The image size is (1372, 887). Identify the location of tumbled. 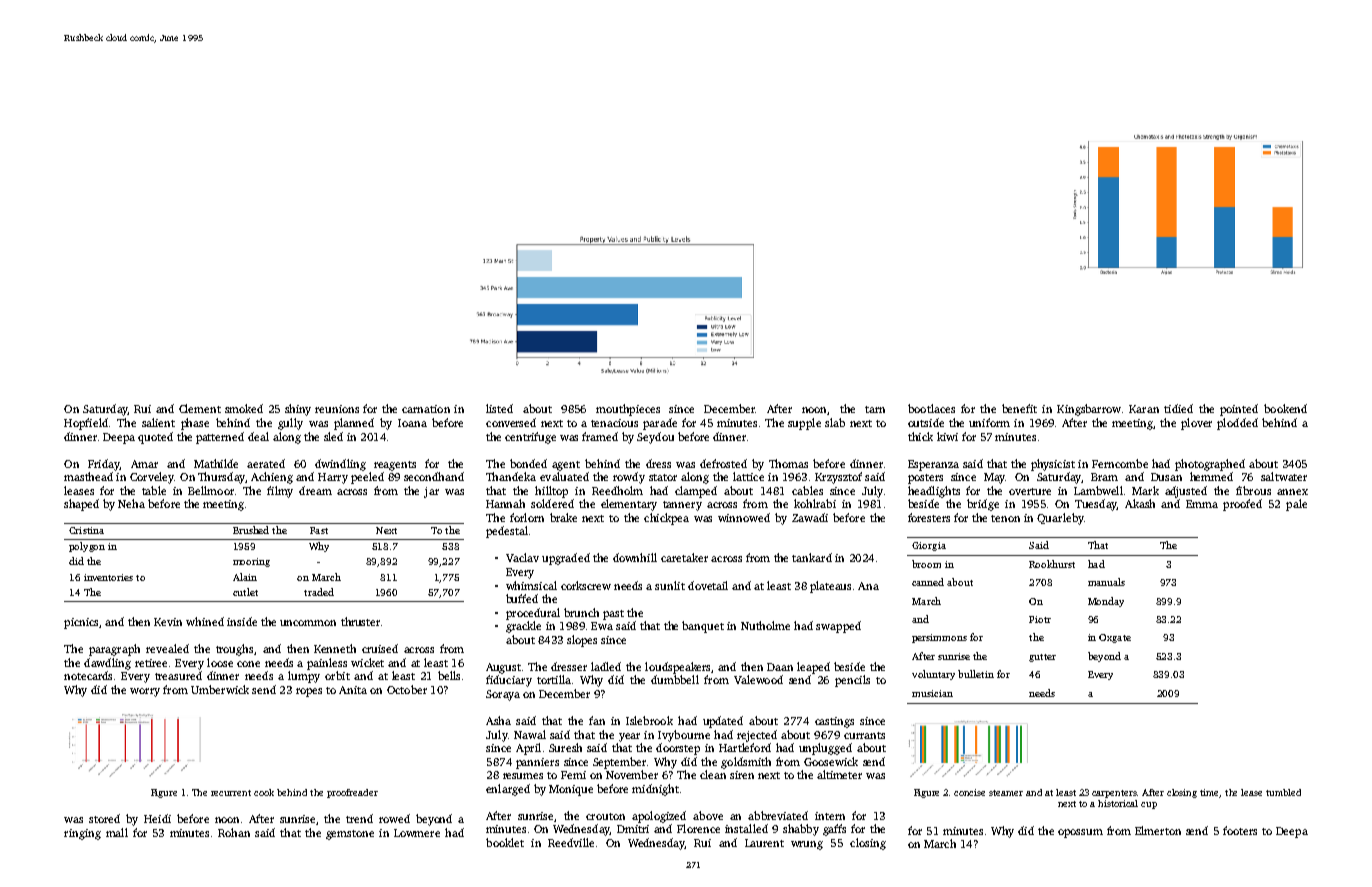
(1283, 792).
